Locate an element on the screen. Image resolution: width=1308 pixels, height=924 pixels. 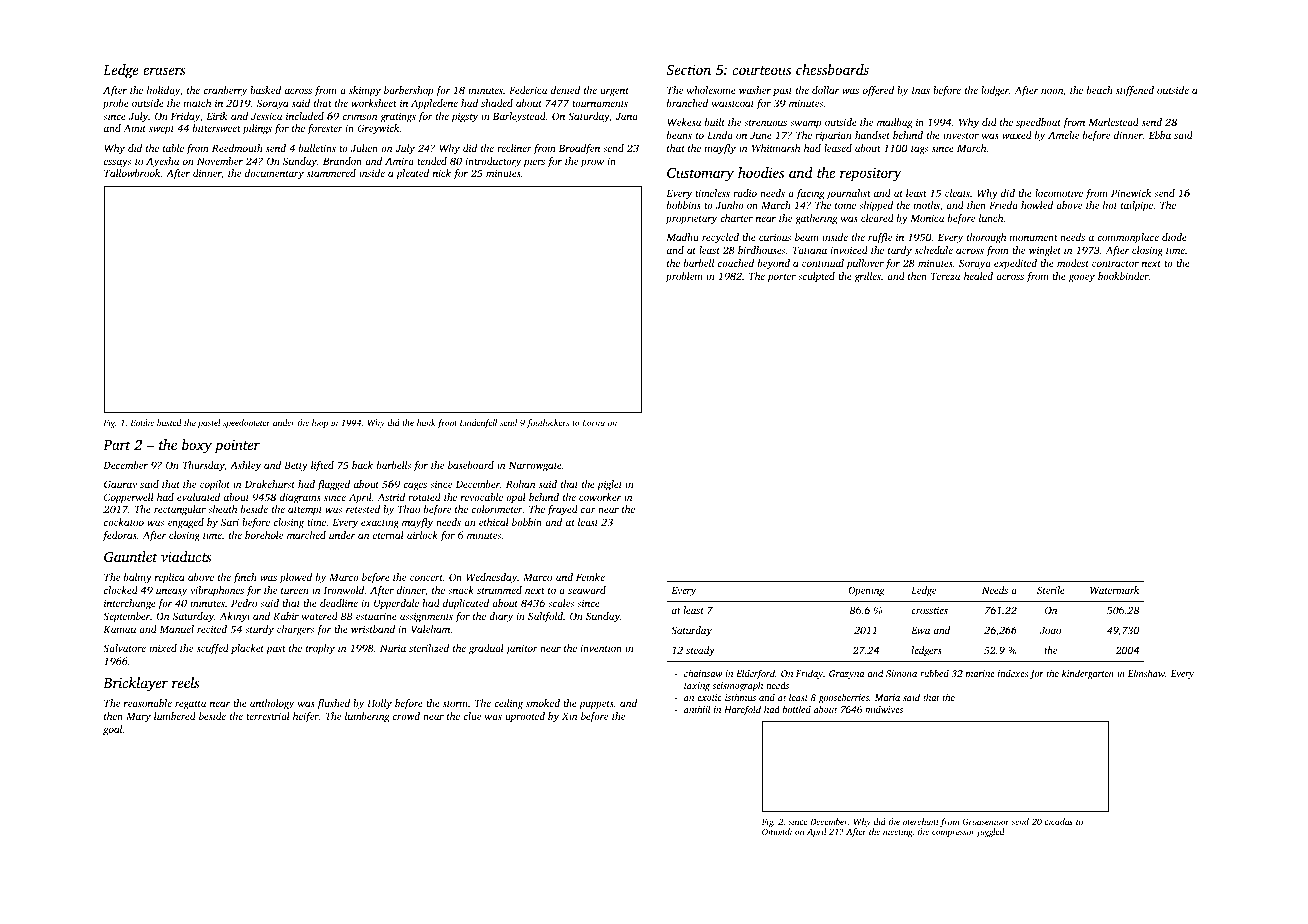
Thao is located at coordinates (409, 509).
